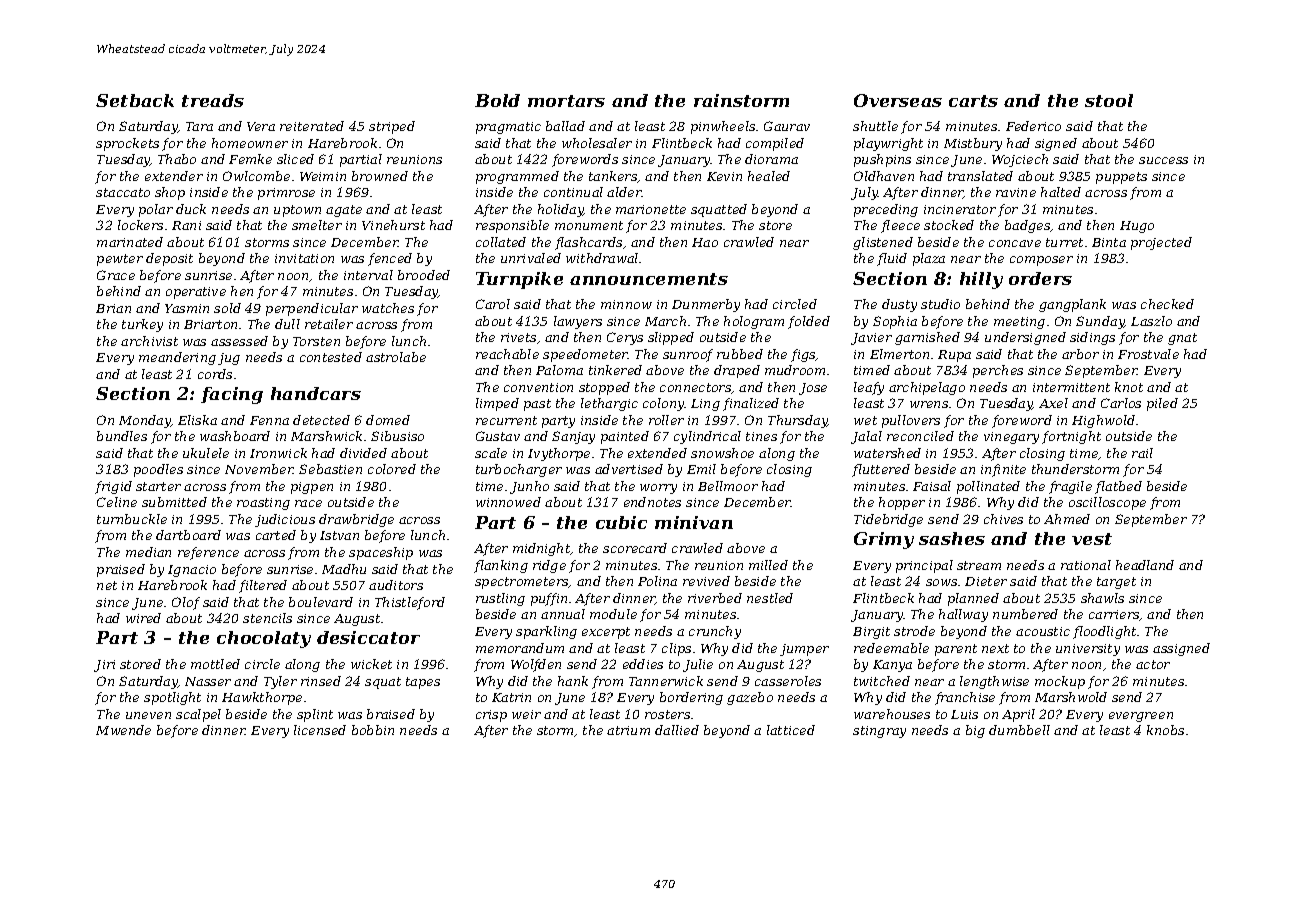 The height and width of the screenshot is (924, 1308). I want to click on licensed, so click(320, 730).
